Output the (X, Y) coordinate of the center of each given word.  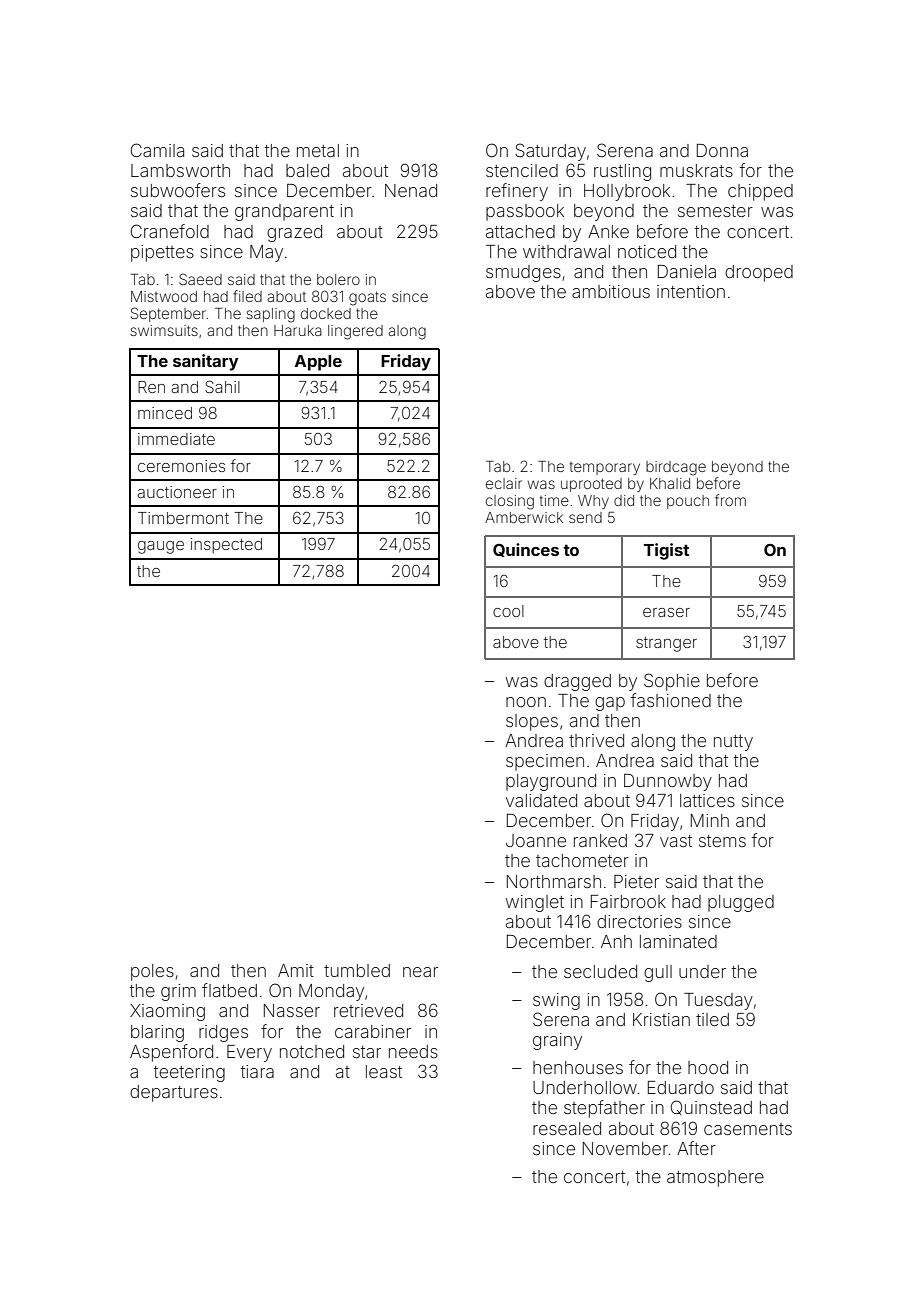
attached (520, 231)
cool (508, 611)
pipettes (162, 253)
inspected (226, 545)
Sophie (672, 682)
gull (658, 973)
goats (367, 299)
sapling (270, 315)
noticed (647, 251)
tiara (257, 1071)
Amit (296, 970)
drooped (759, 273)
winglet (535, 903)
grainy (557, 1041)
